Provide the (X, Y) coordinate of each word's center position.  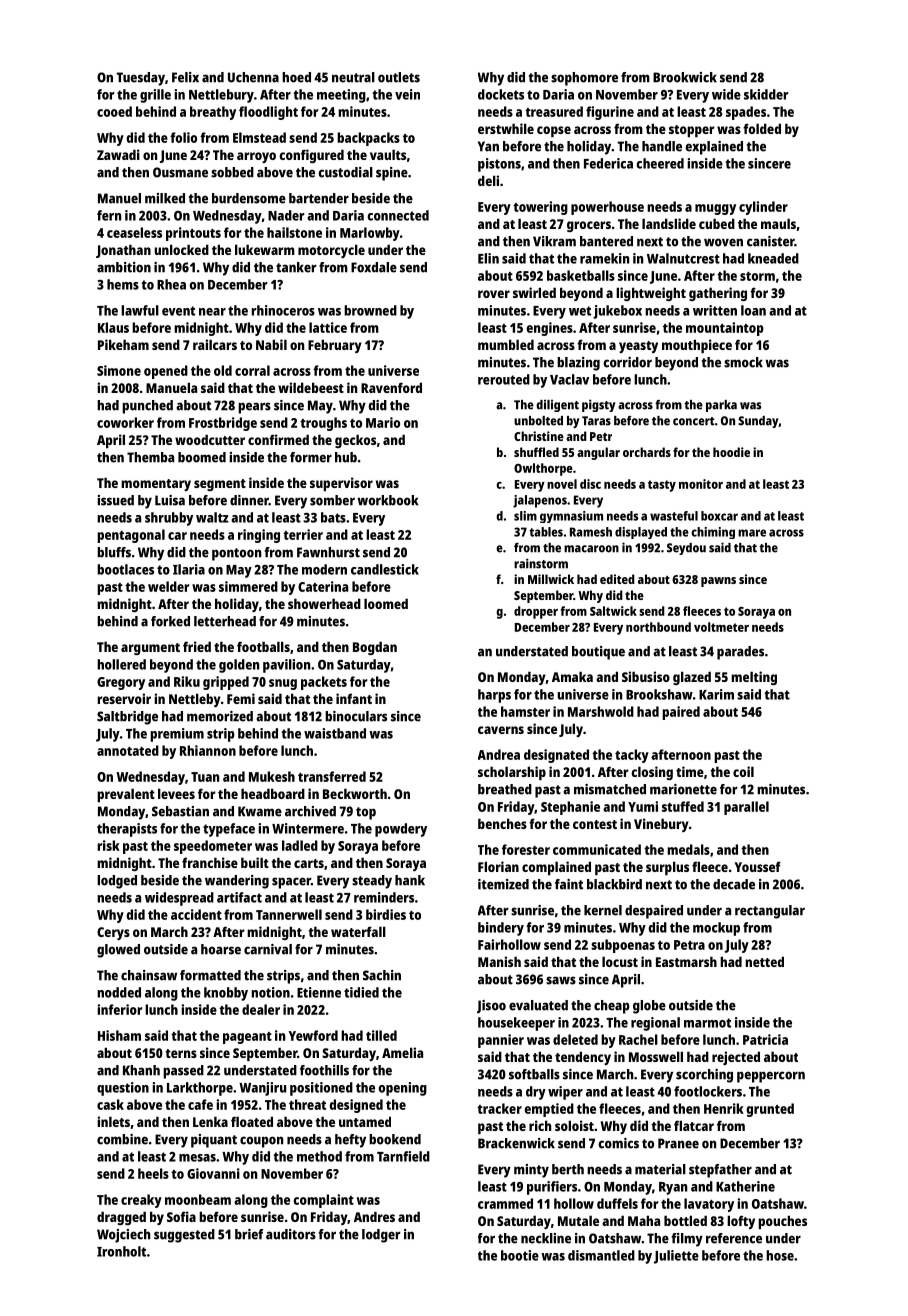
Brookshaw (659, 694)
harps (494, 696)
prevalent (126, 795)
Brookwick (685, 77)
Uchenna (253, 77)
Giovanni (213, 1173)
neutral (353, 77)
